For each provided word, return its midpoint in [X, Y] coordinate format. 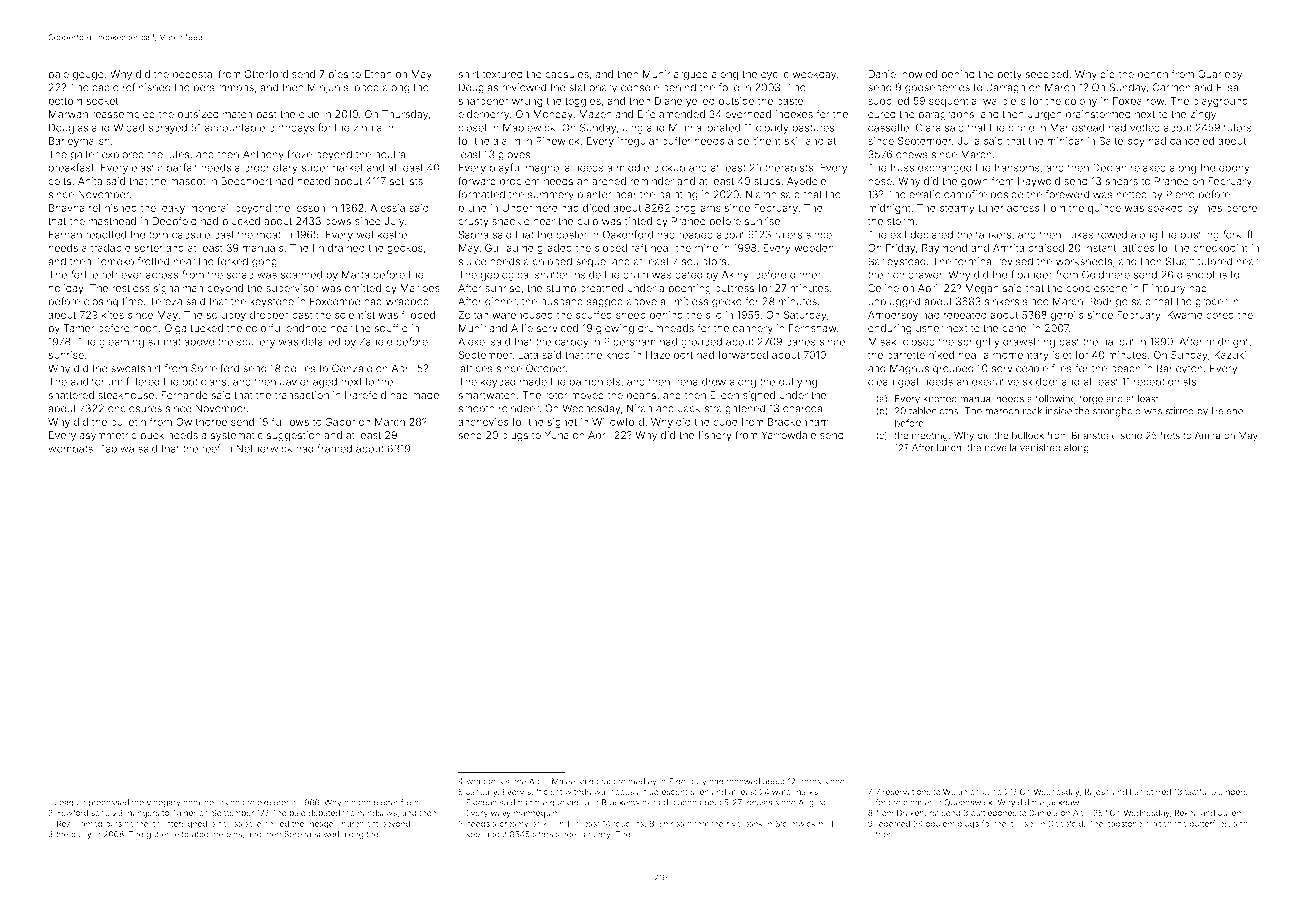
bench [1153, 74]
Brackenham [798, 422]
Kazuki [1230, 355]
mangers [142, 814]
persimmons [224, 88]
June [992, 792]
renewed [743, 781]
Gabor [340, 422]
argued [691, 75]
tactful [1196, 791]
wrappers [484, 782]
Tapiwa [117, 449]
